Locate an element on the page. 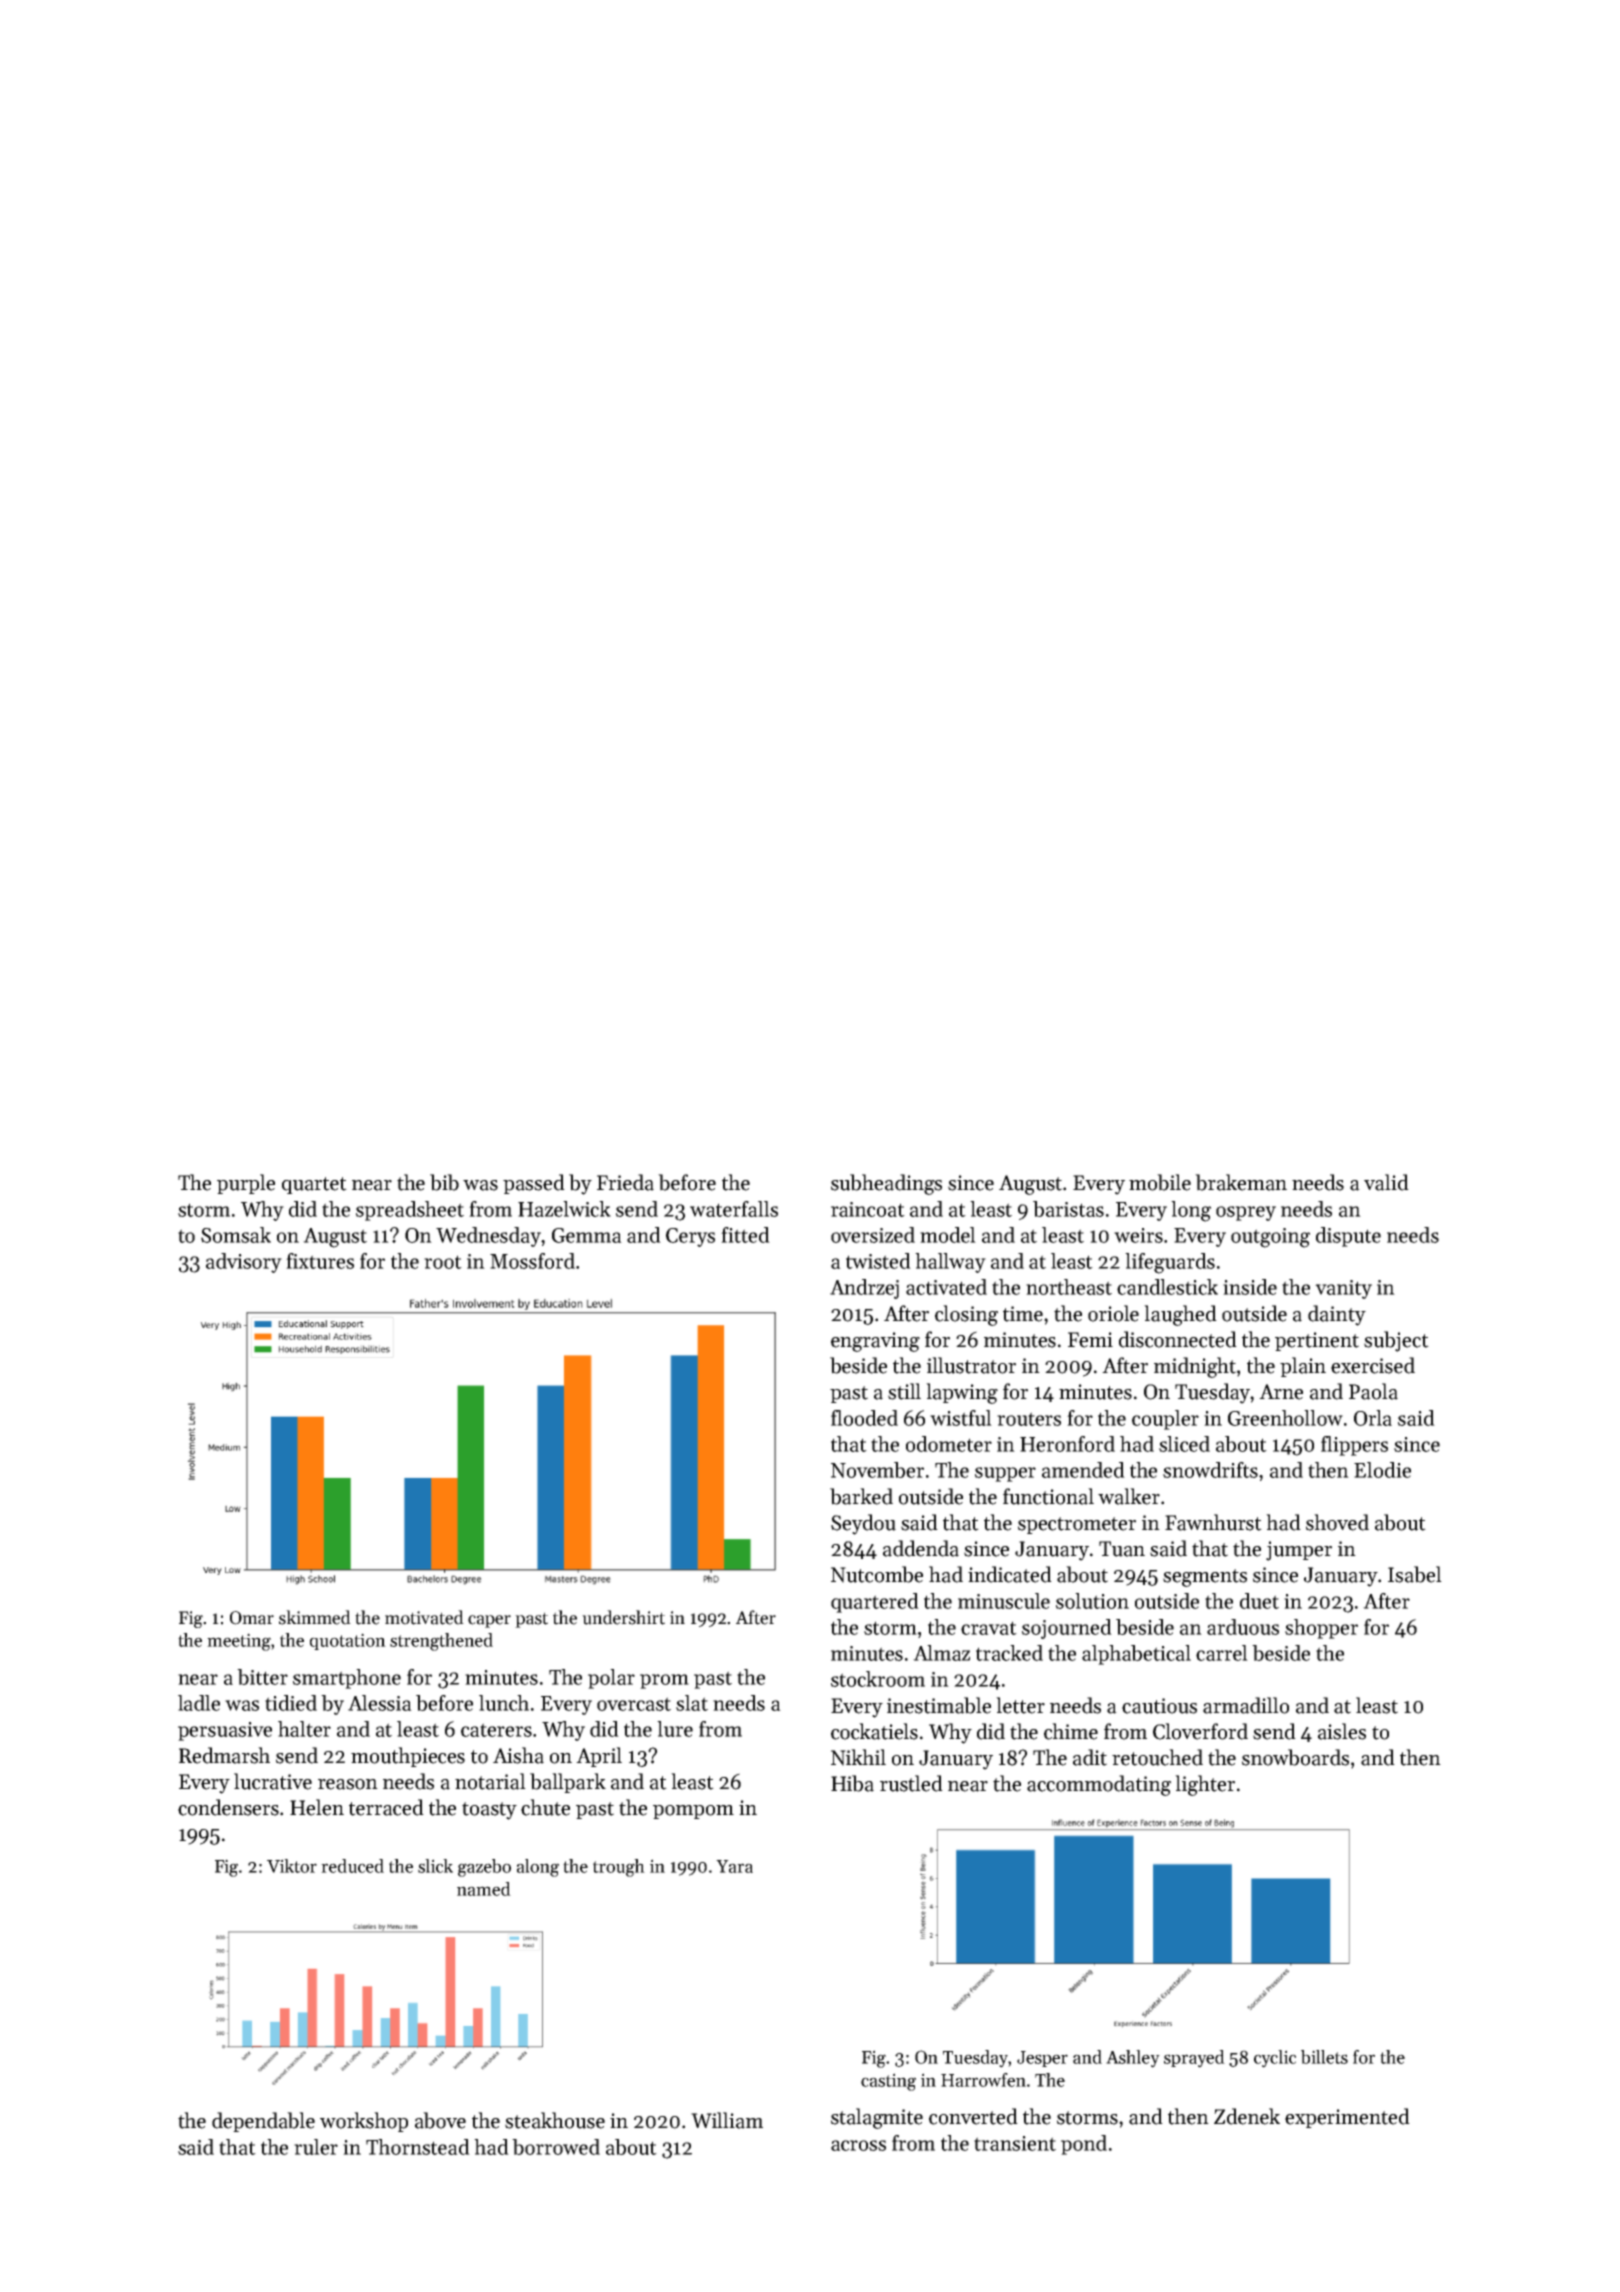 This document has height=2292, width=1620. valid is located at coordinates (1386, 1182).
